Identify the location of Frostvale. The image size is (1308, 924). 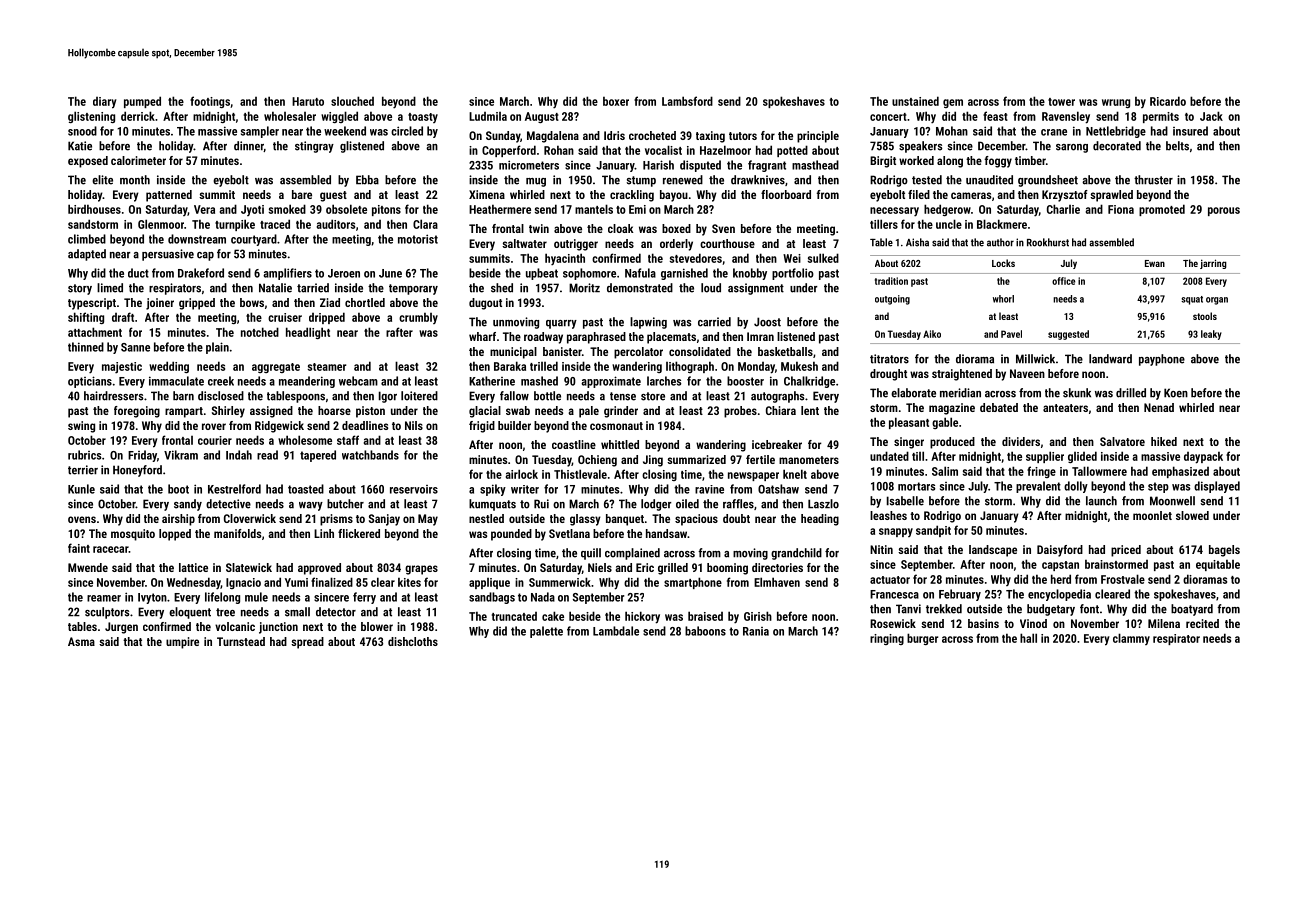
(1123, 579).
